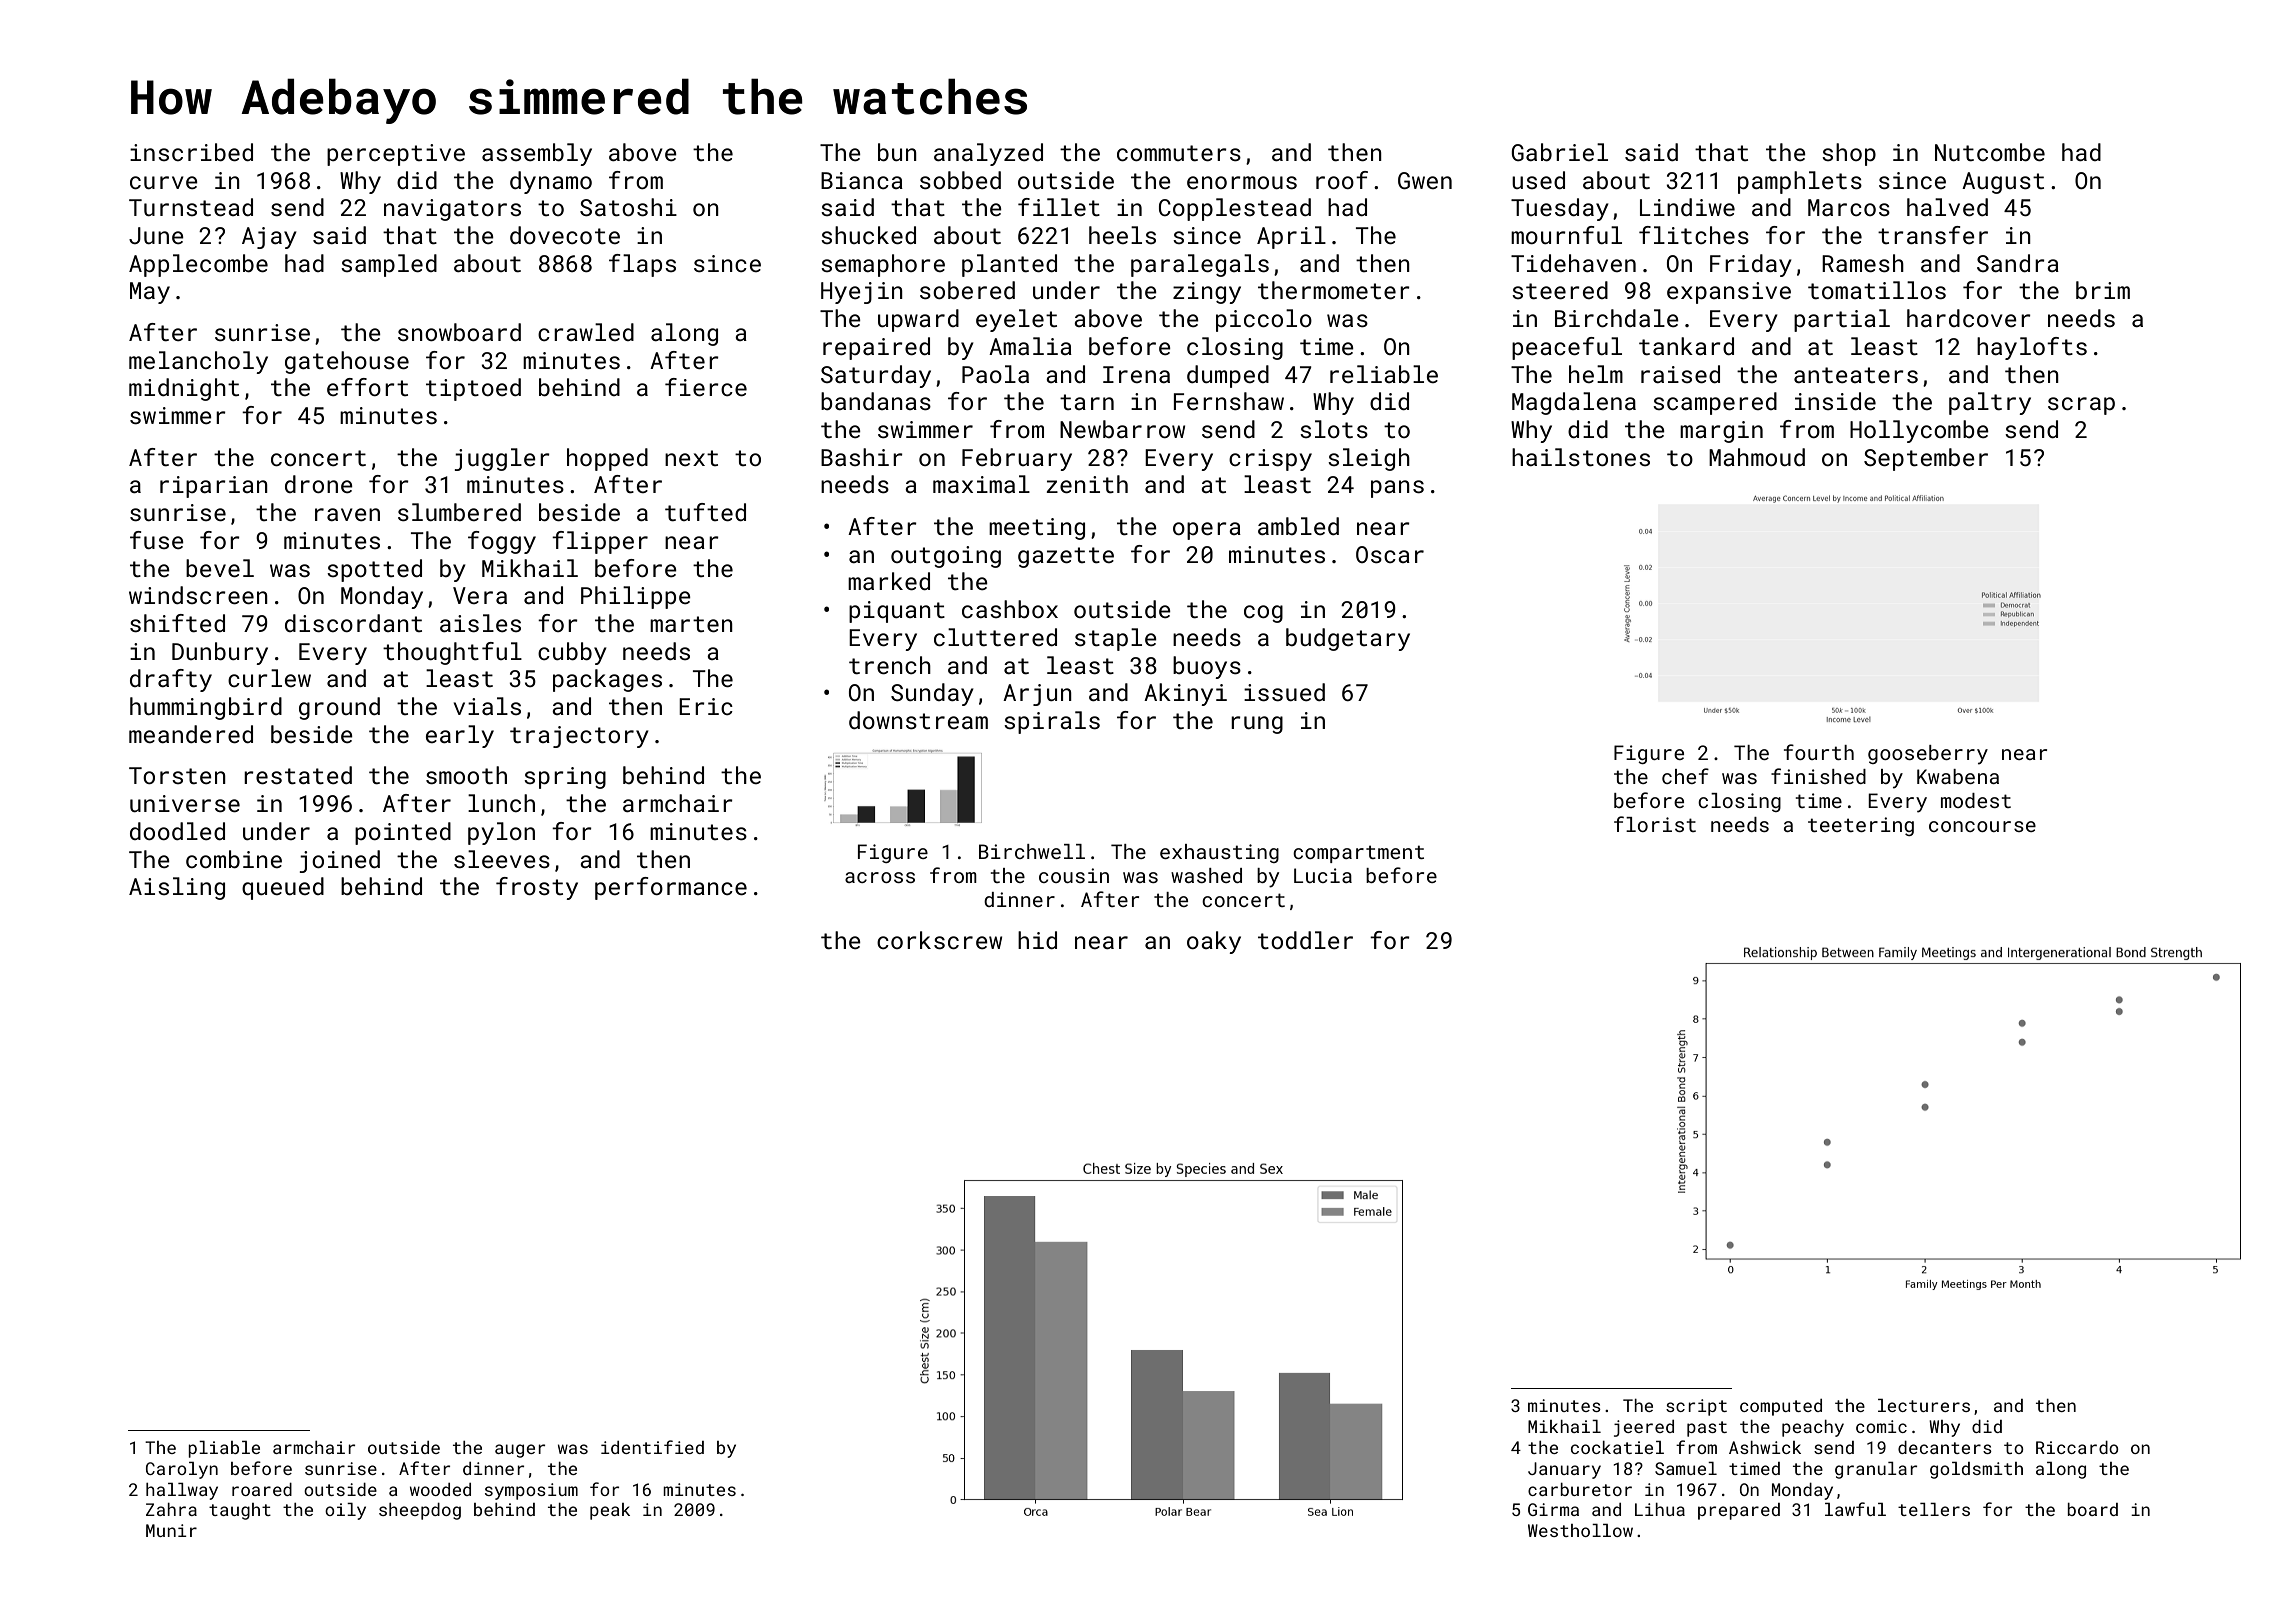 The height and width of the page is (1614, 2282). Describe the element at coordinates (1990, 152) in the page. I see `Nutcombe` at that location.
